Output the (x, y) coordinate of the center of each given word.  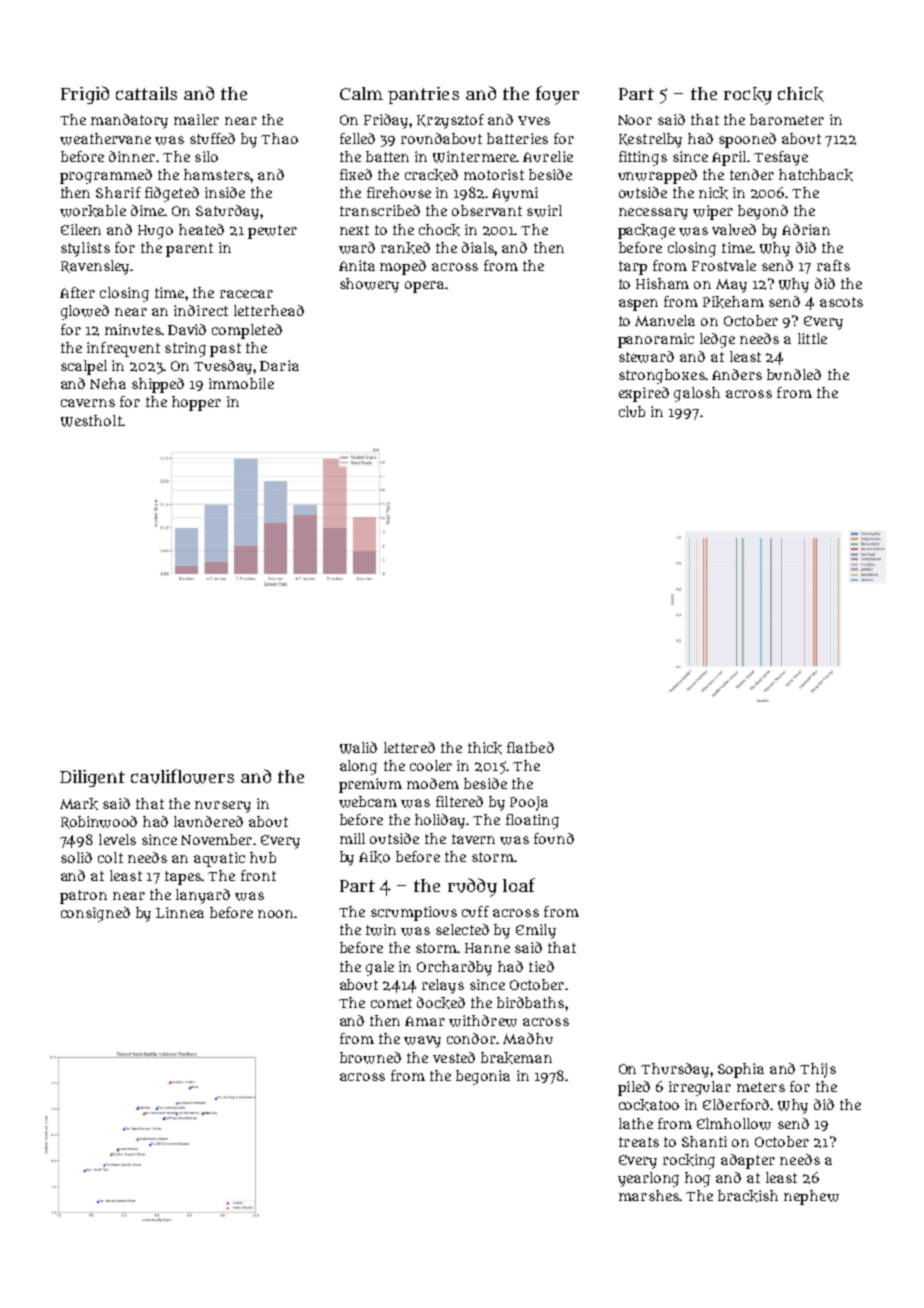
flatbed (530, 747)
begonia (483, 1077)
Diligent (92, 778)
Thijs (818, 1070)
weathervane (105, 139)
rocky (748, 96)
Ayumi (515, 194)
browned (370, 1058)
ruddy (472, 887)
